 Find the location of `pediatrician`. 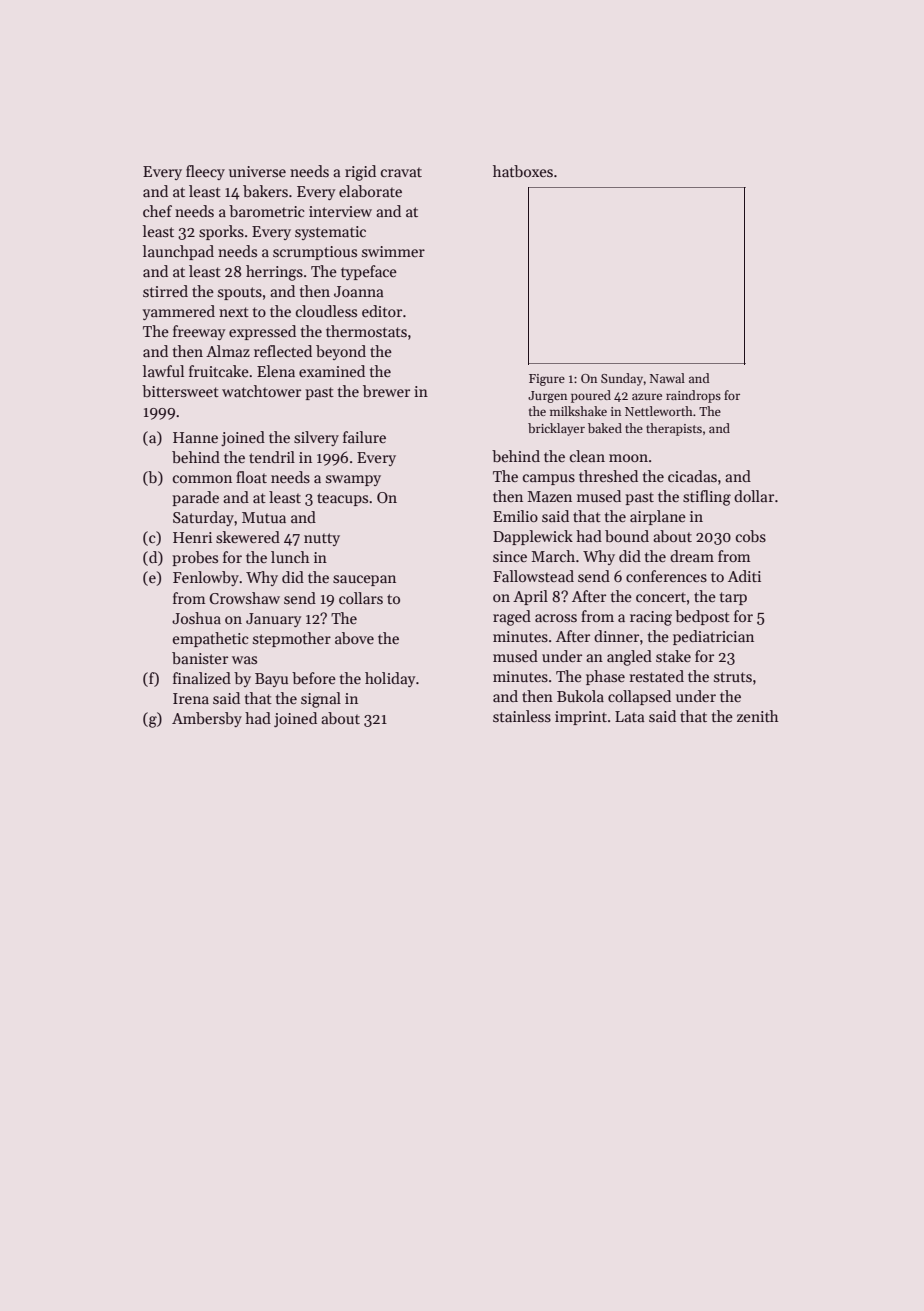

pediatrician is located at coordinates (713, 637).
